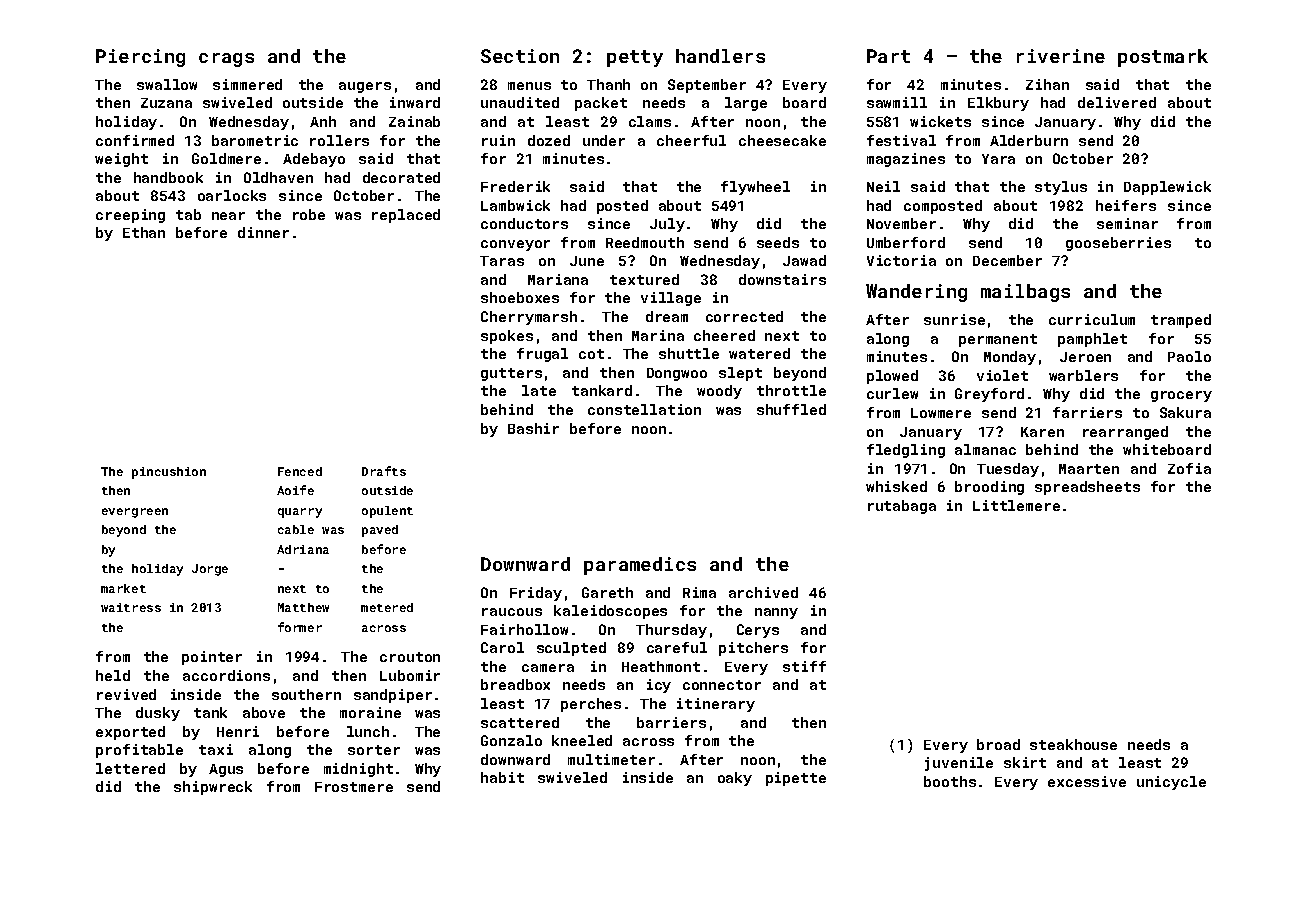  What do you see at coordinates (520, 56) in the document?
I see `Section` at bounding box center [520, 56].
